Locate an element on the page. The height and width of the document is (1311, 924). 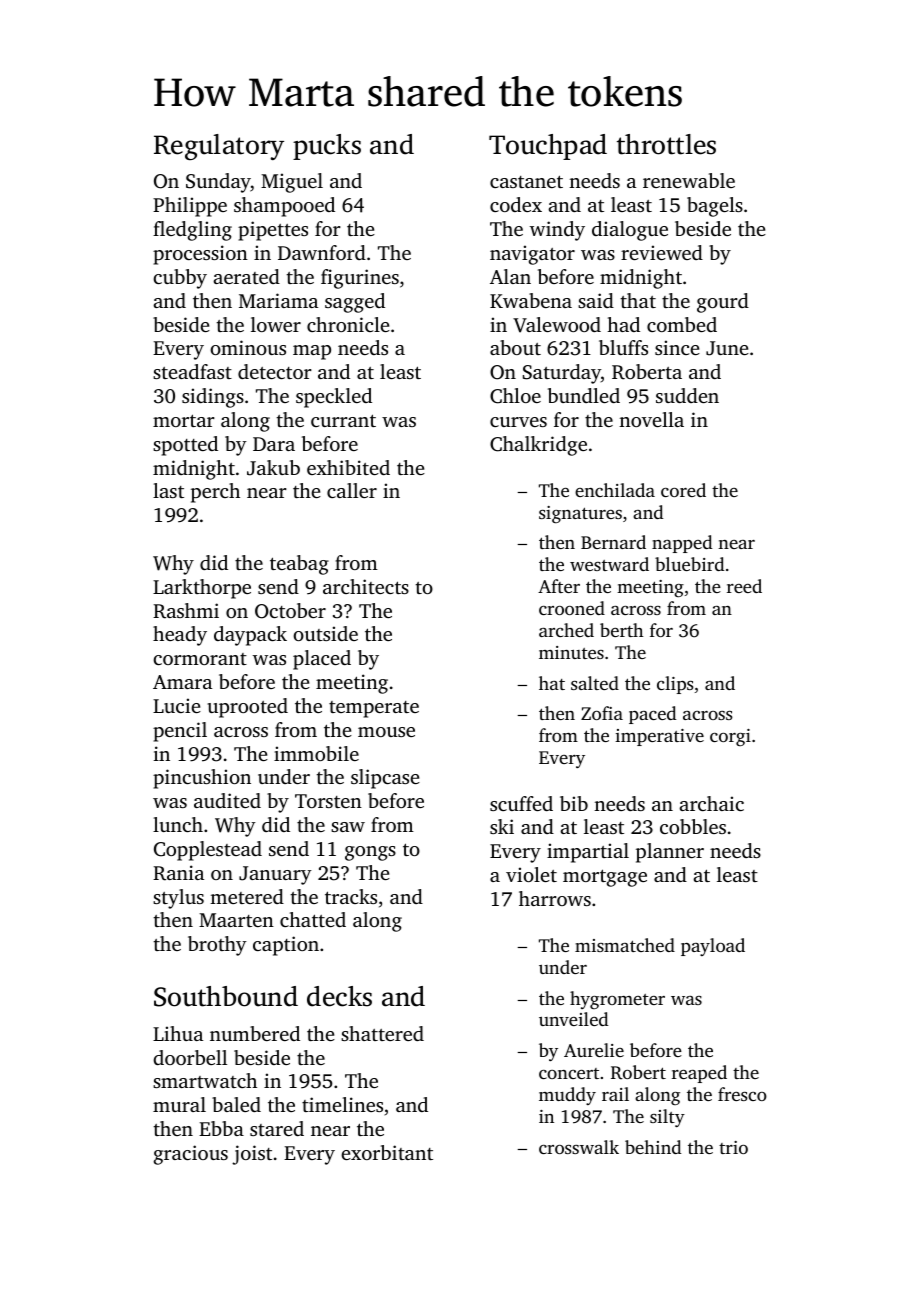
Maarten is located at coordinates (236, 920).
